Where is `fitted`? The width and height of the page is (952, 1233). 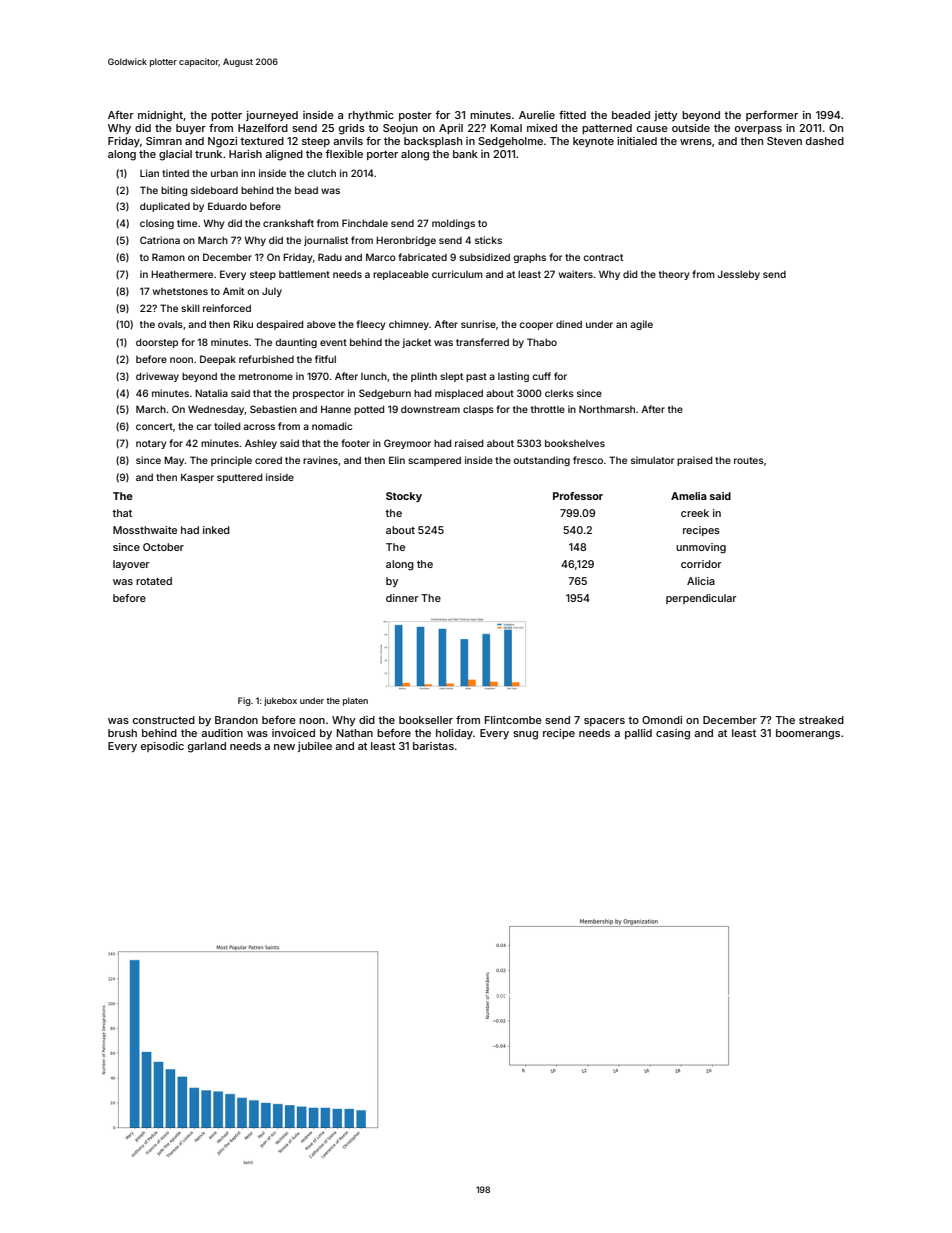
fitted is located at coordinates (572, 114).
